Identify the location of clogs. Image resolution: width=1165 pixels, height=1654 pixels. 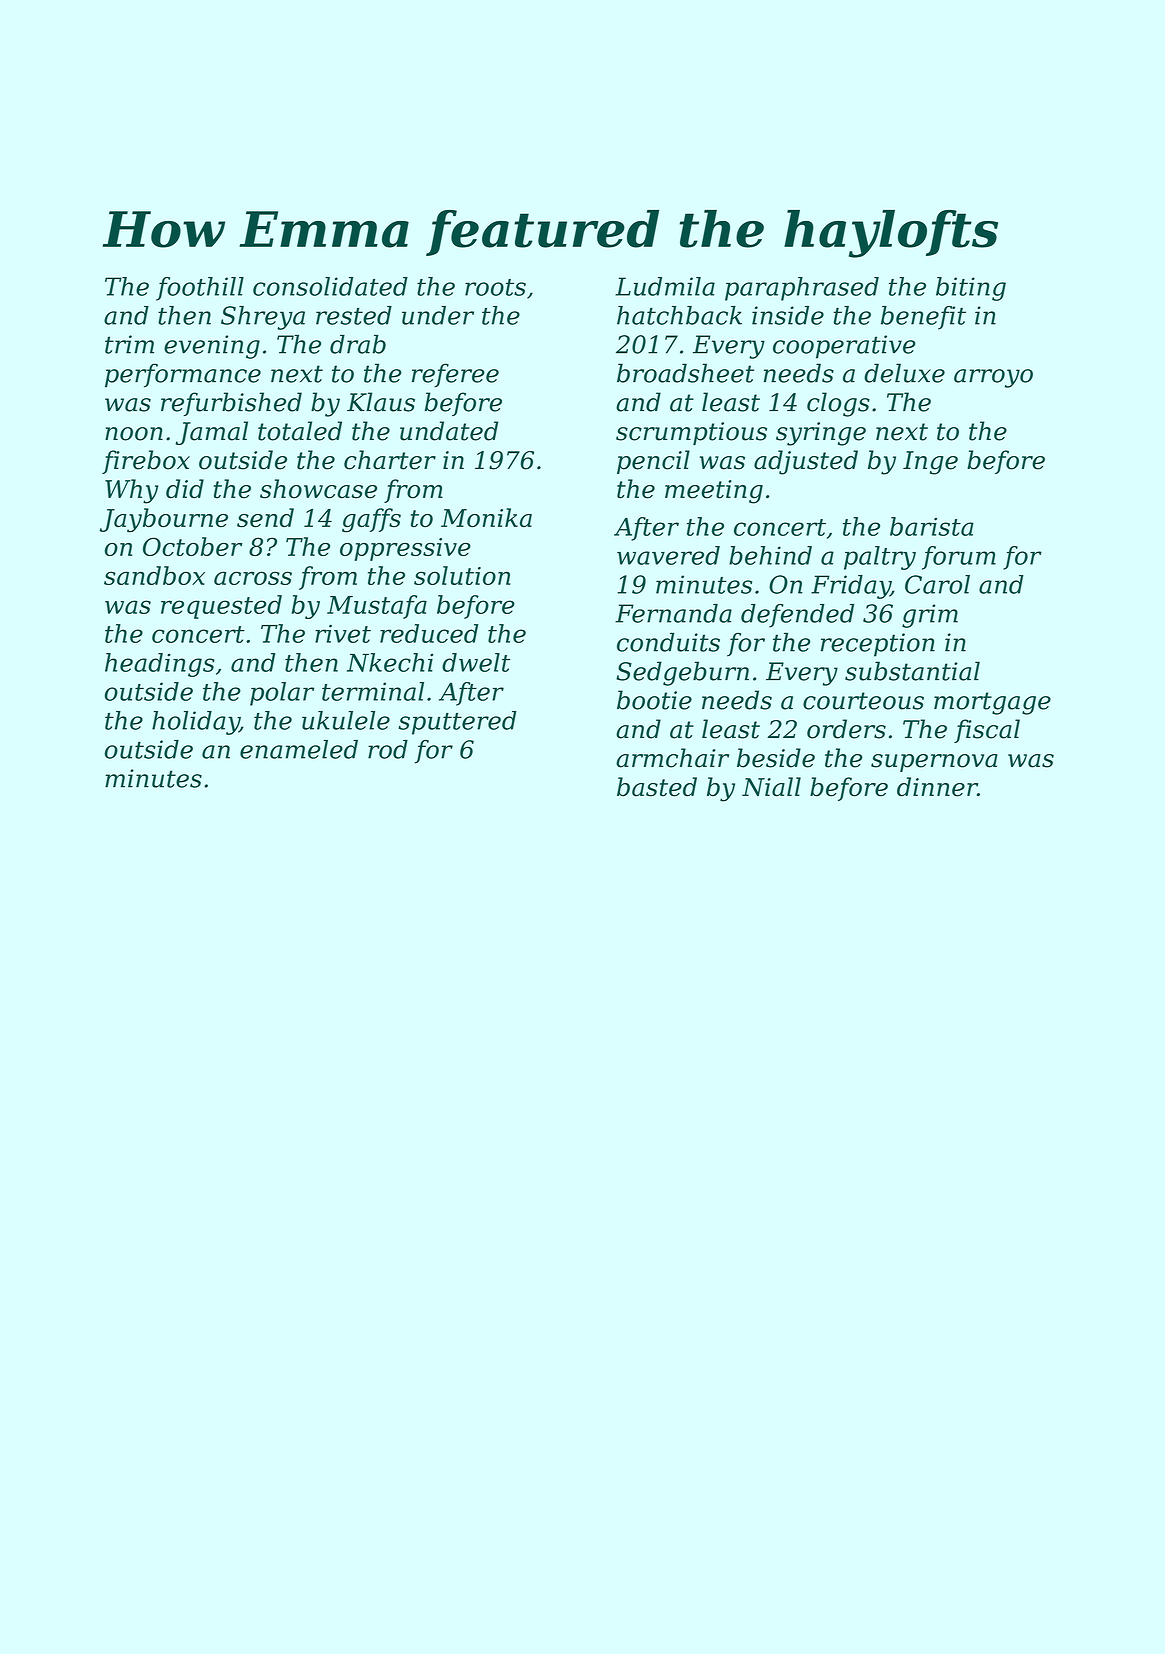
(838, 404).
